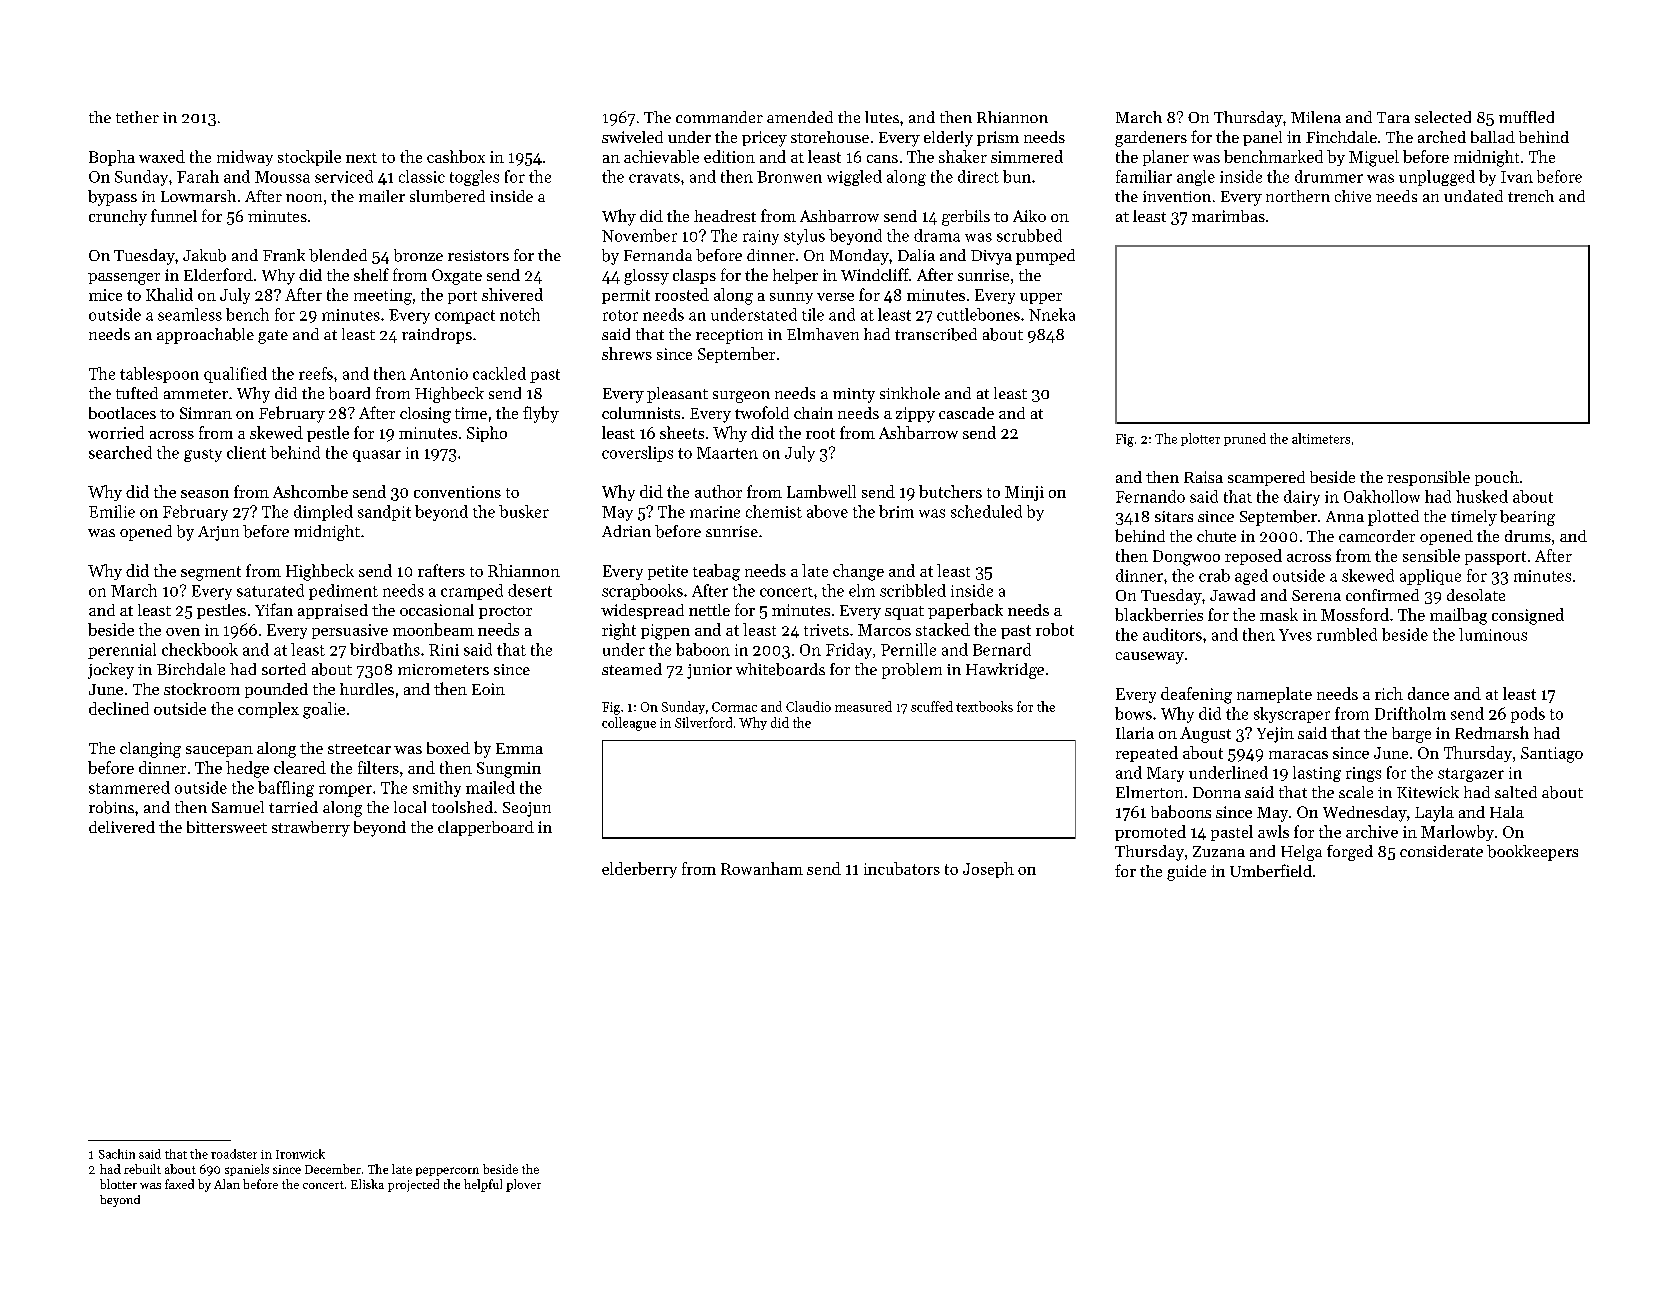  Describe the element at coordinates (311, 829) in the page. I see `strawberry` at that location.
